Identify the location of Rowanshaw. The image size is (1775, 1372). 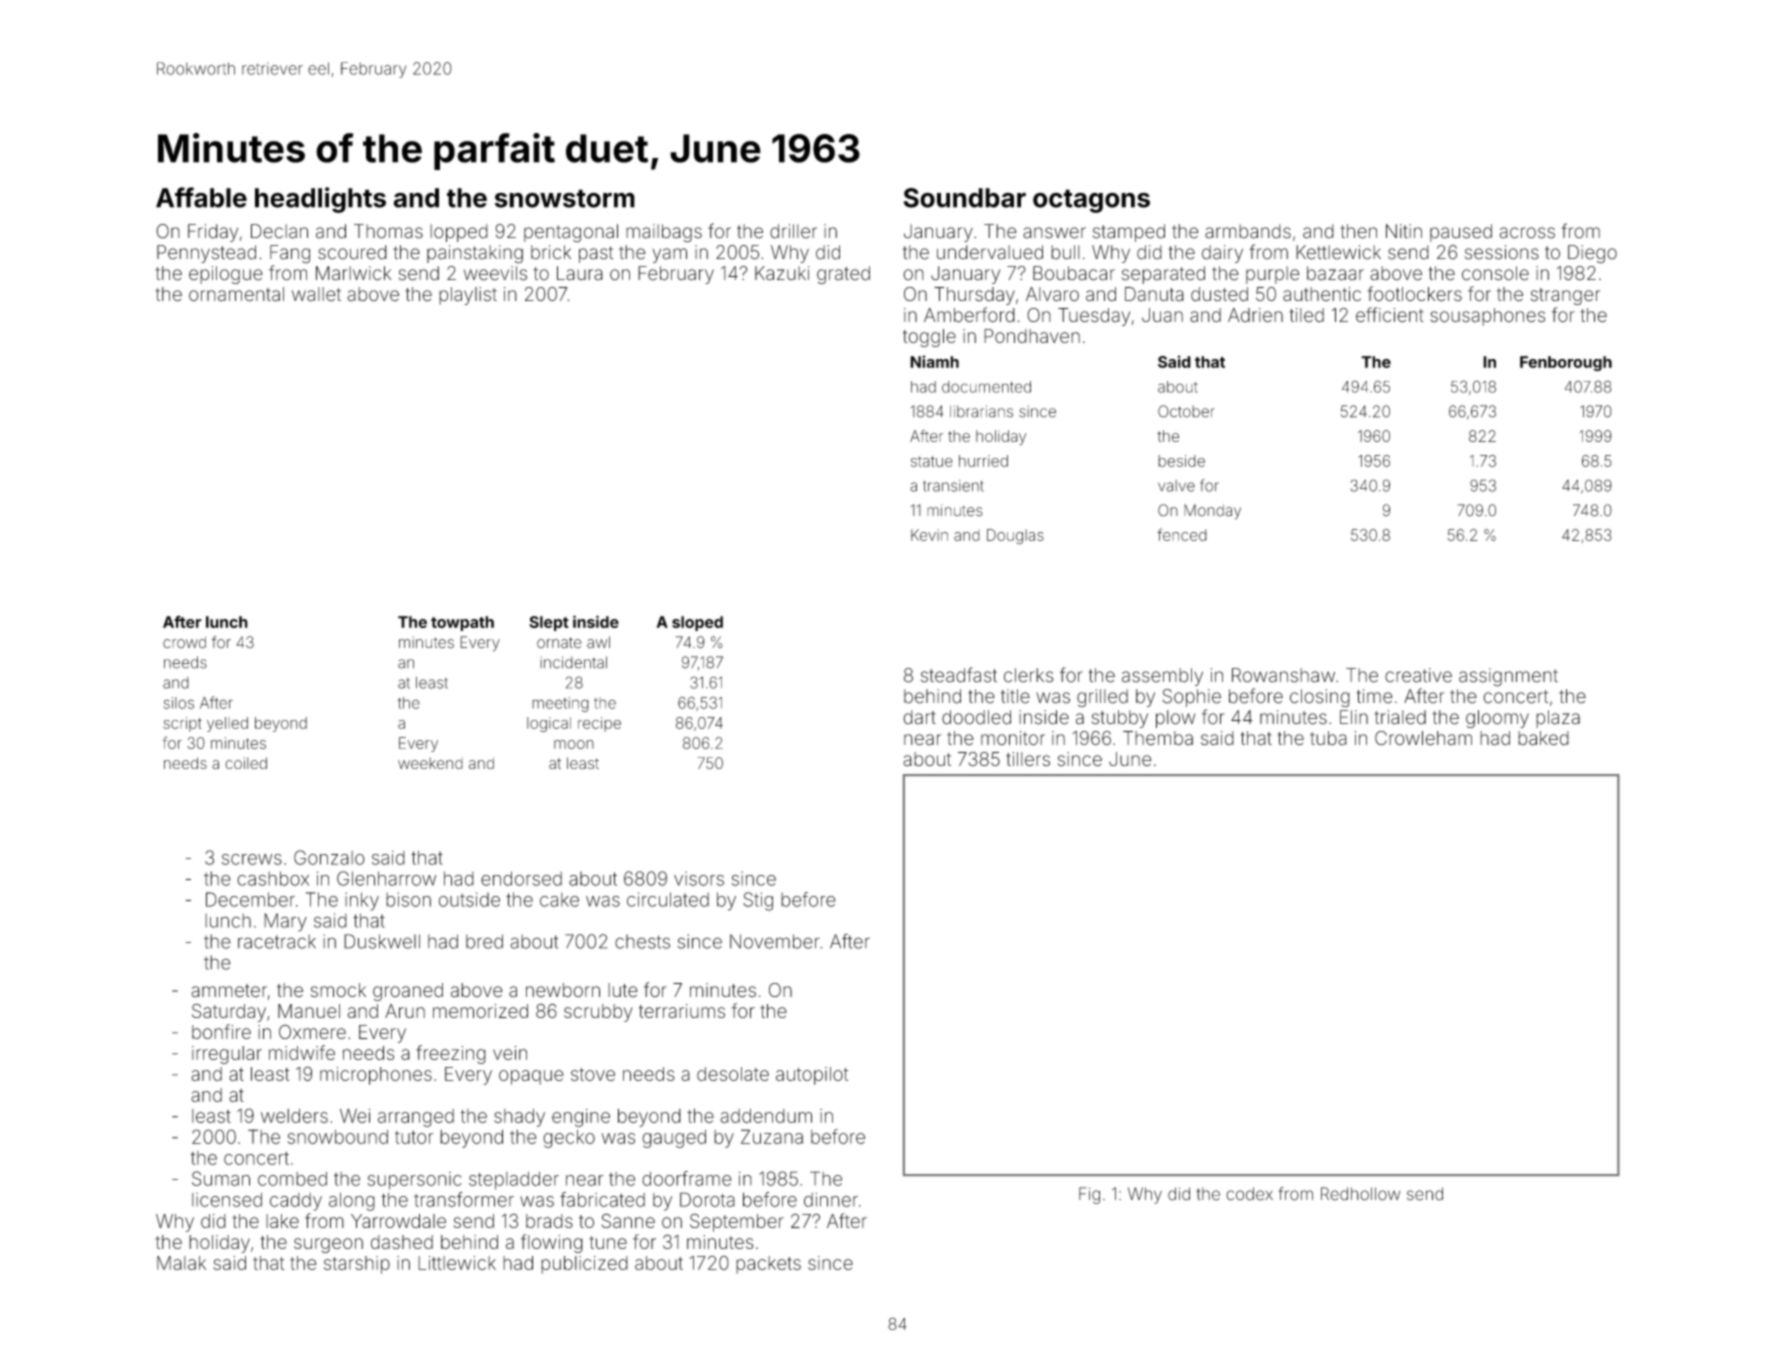
(1283, 675).
